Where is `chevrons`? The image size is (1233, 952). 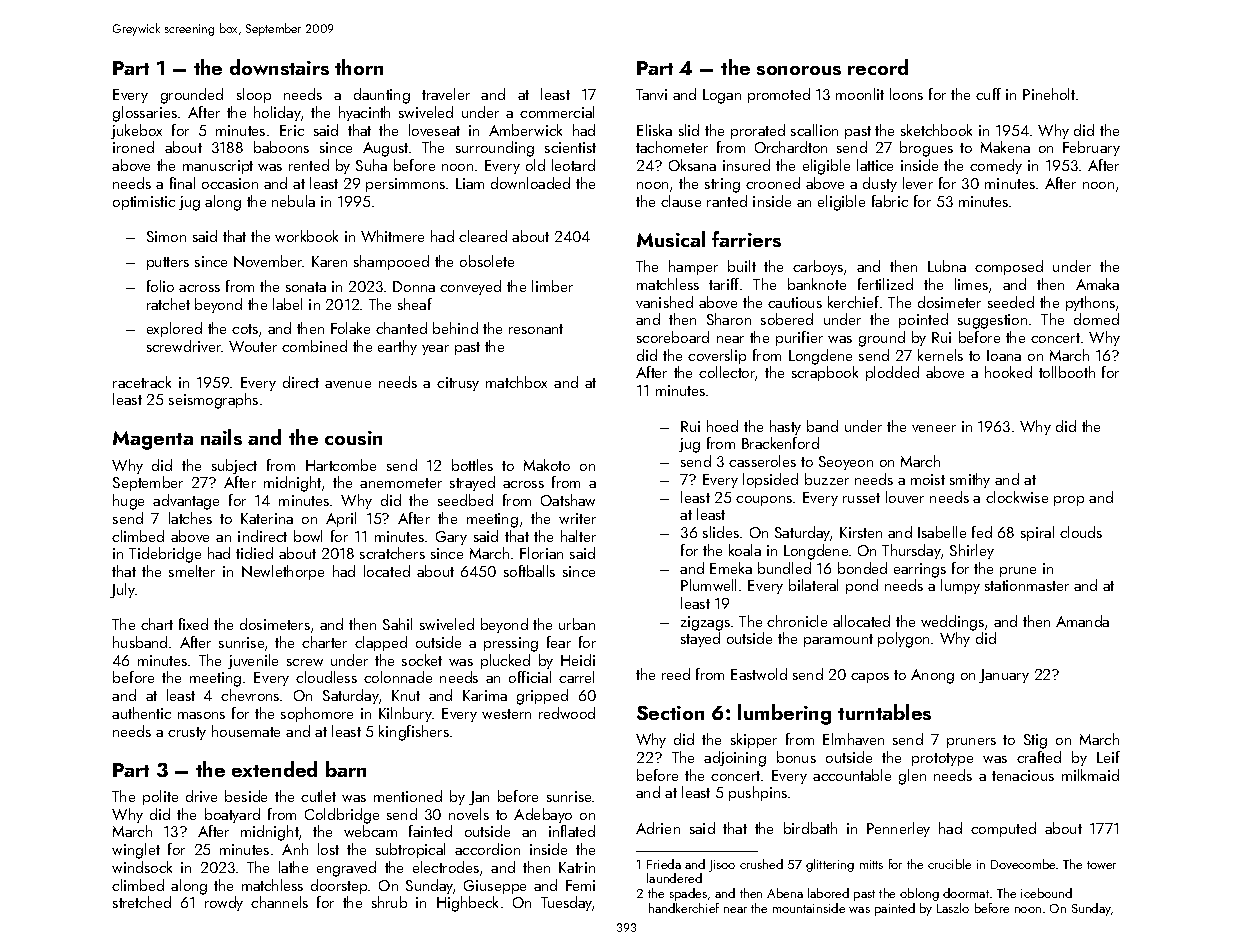 chevrons is located at coordinates (250, 695).
